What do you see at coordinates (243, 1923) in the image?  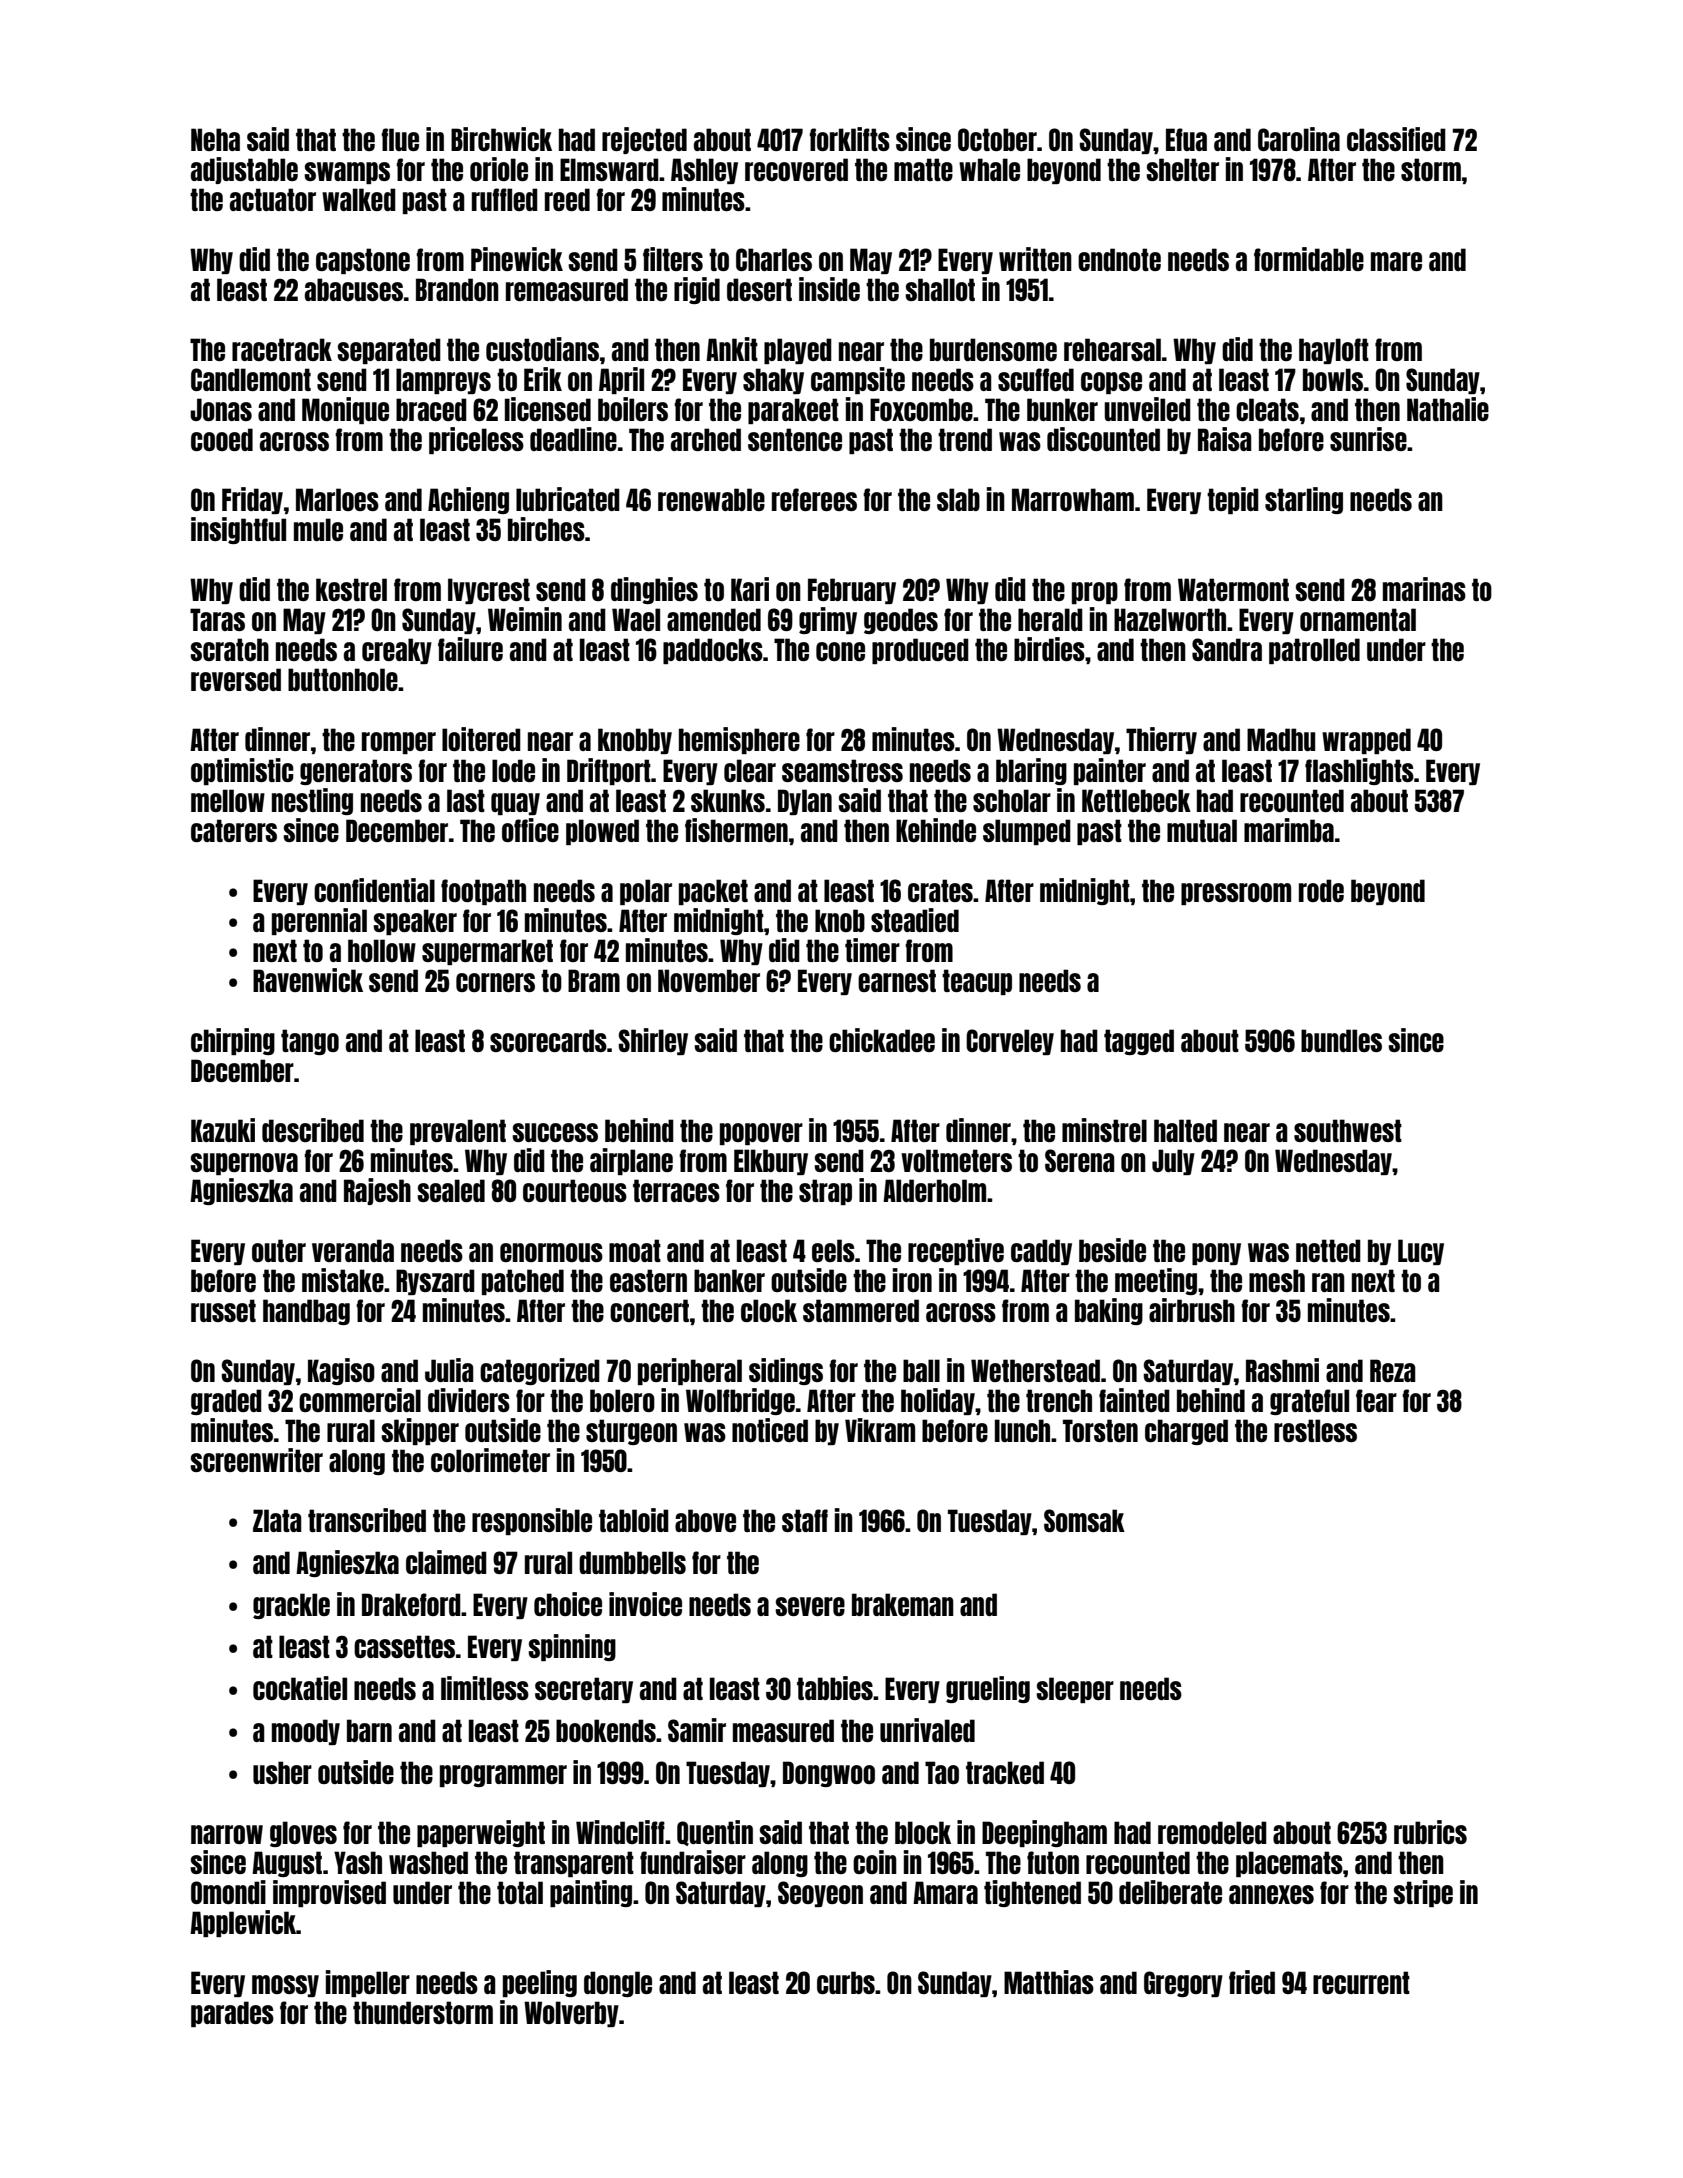 I see `Applewick` at bounding box center [243, 1923].
